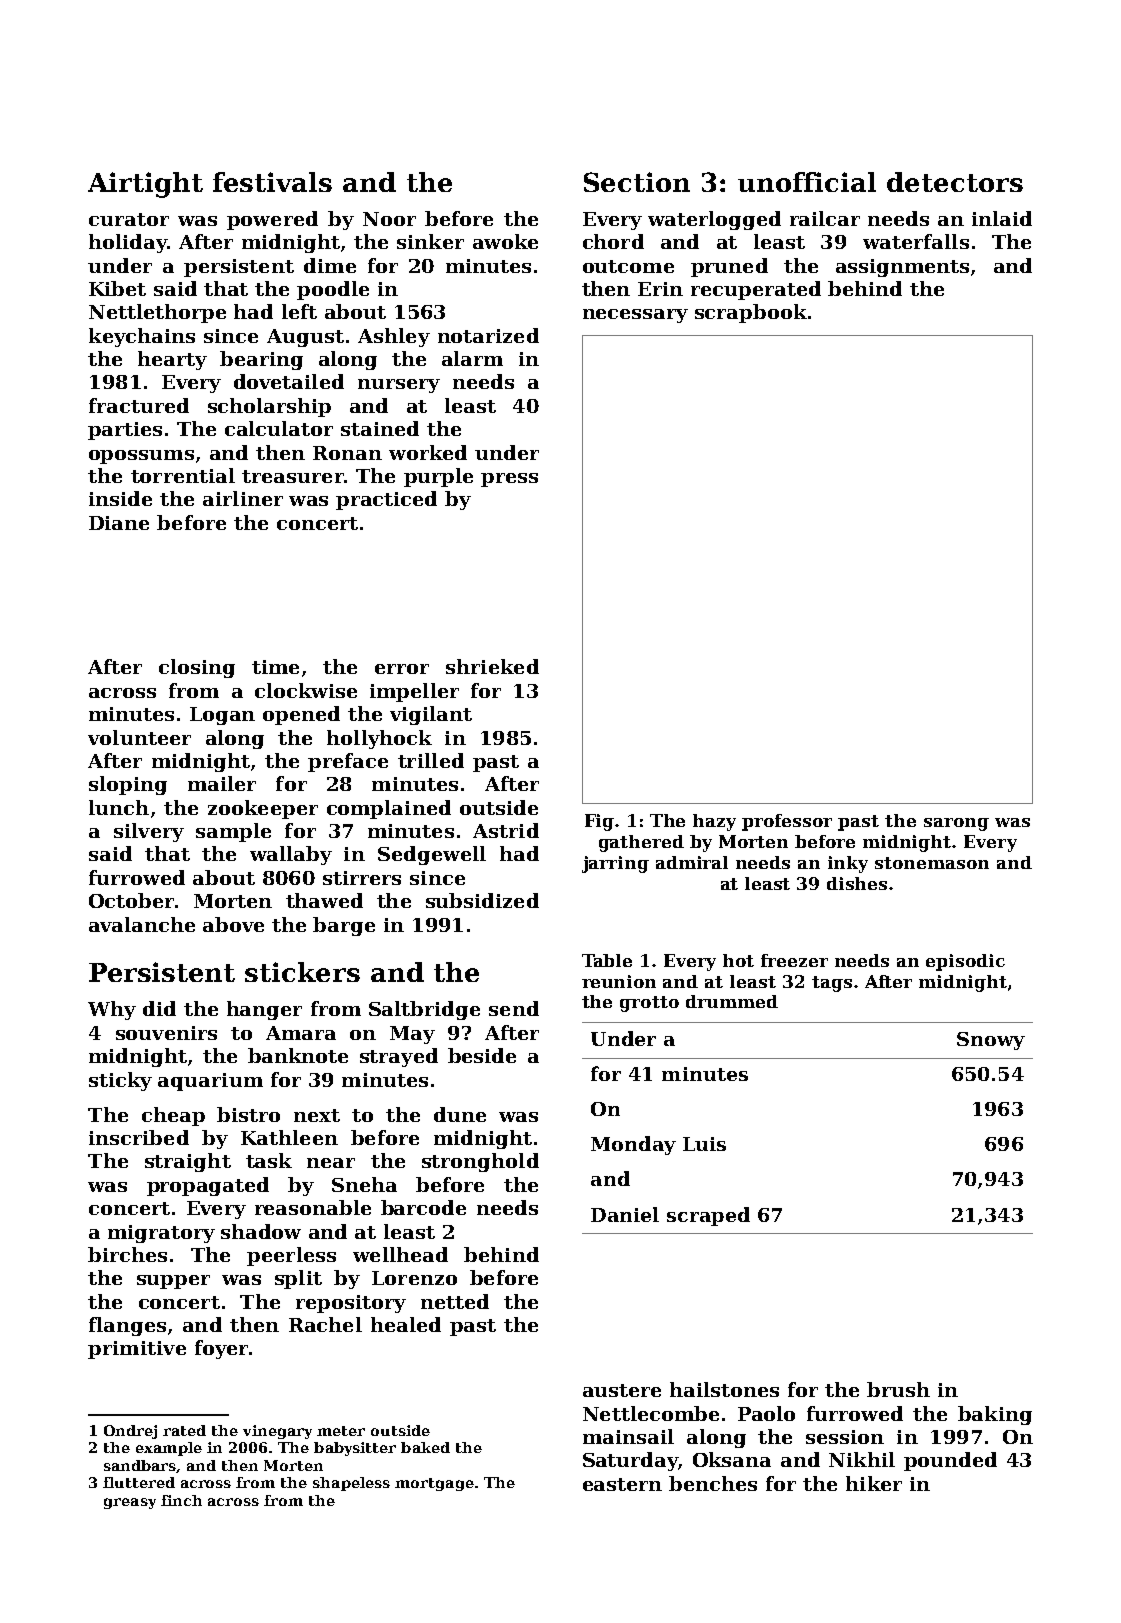  What do you see at coordinates (233, 832) in the screenshot?
I see `sample` at bounding box center [233, 832].
